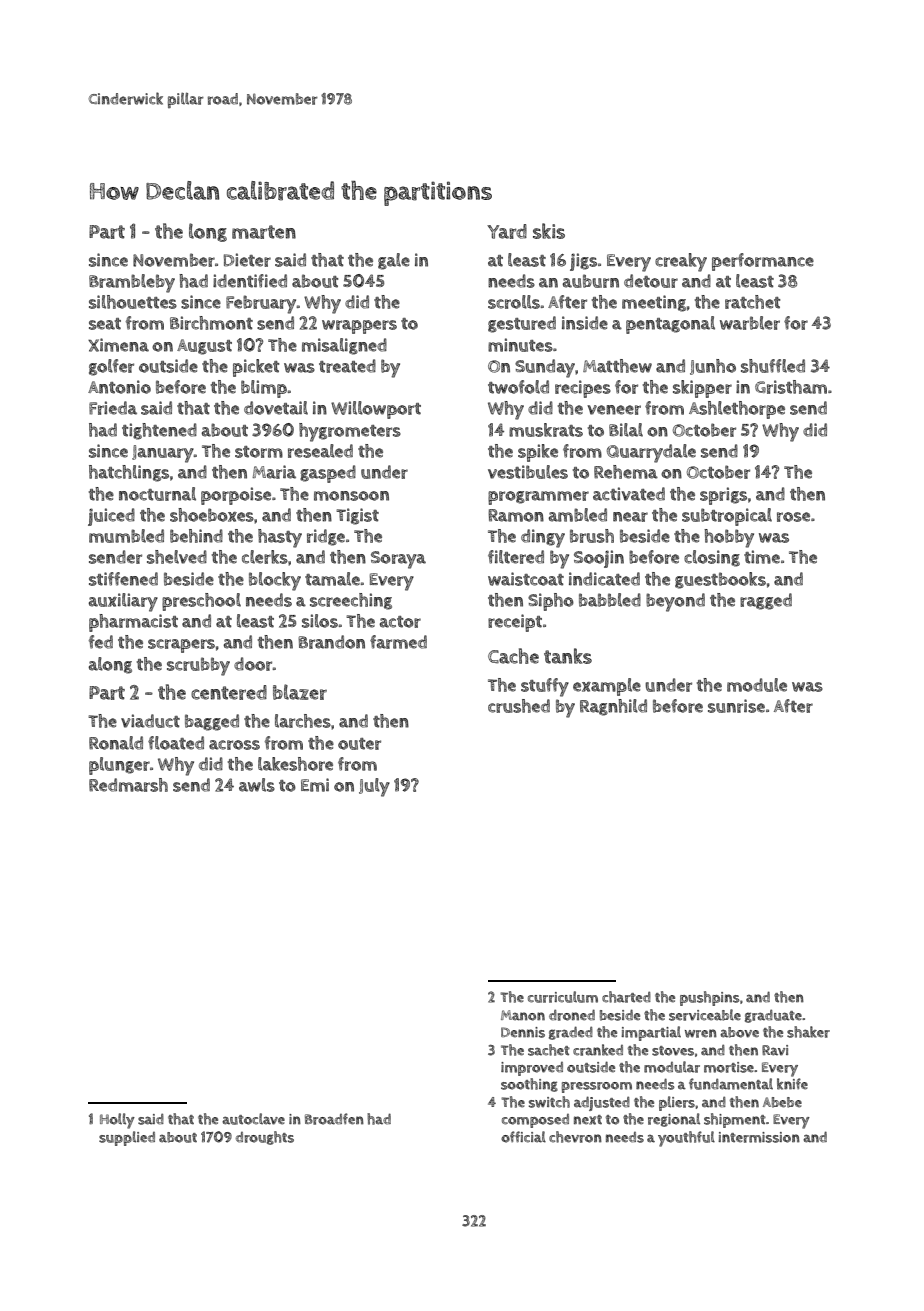 This screenshot has height=1311, width=924. What do you see at coordinates (759, 1137) in the screenshot?
I see `intermission` at bounding box center [759, 1137].
